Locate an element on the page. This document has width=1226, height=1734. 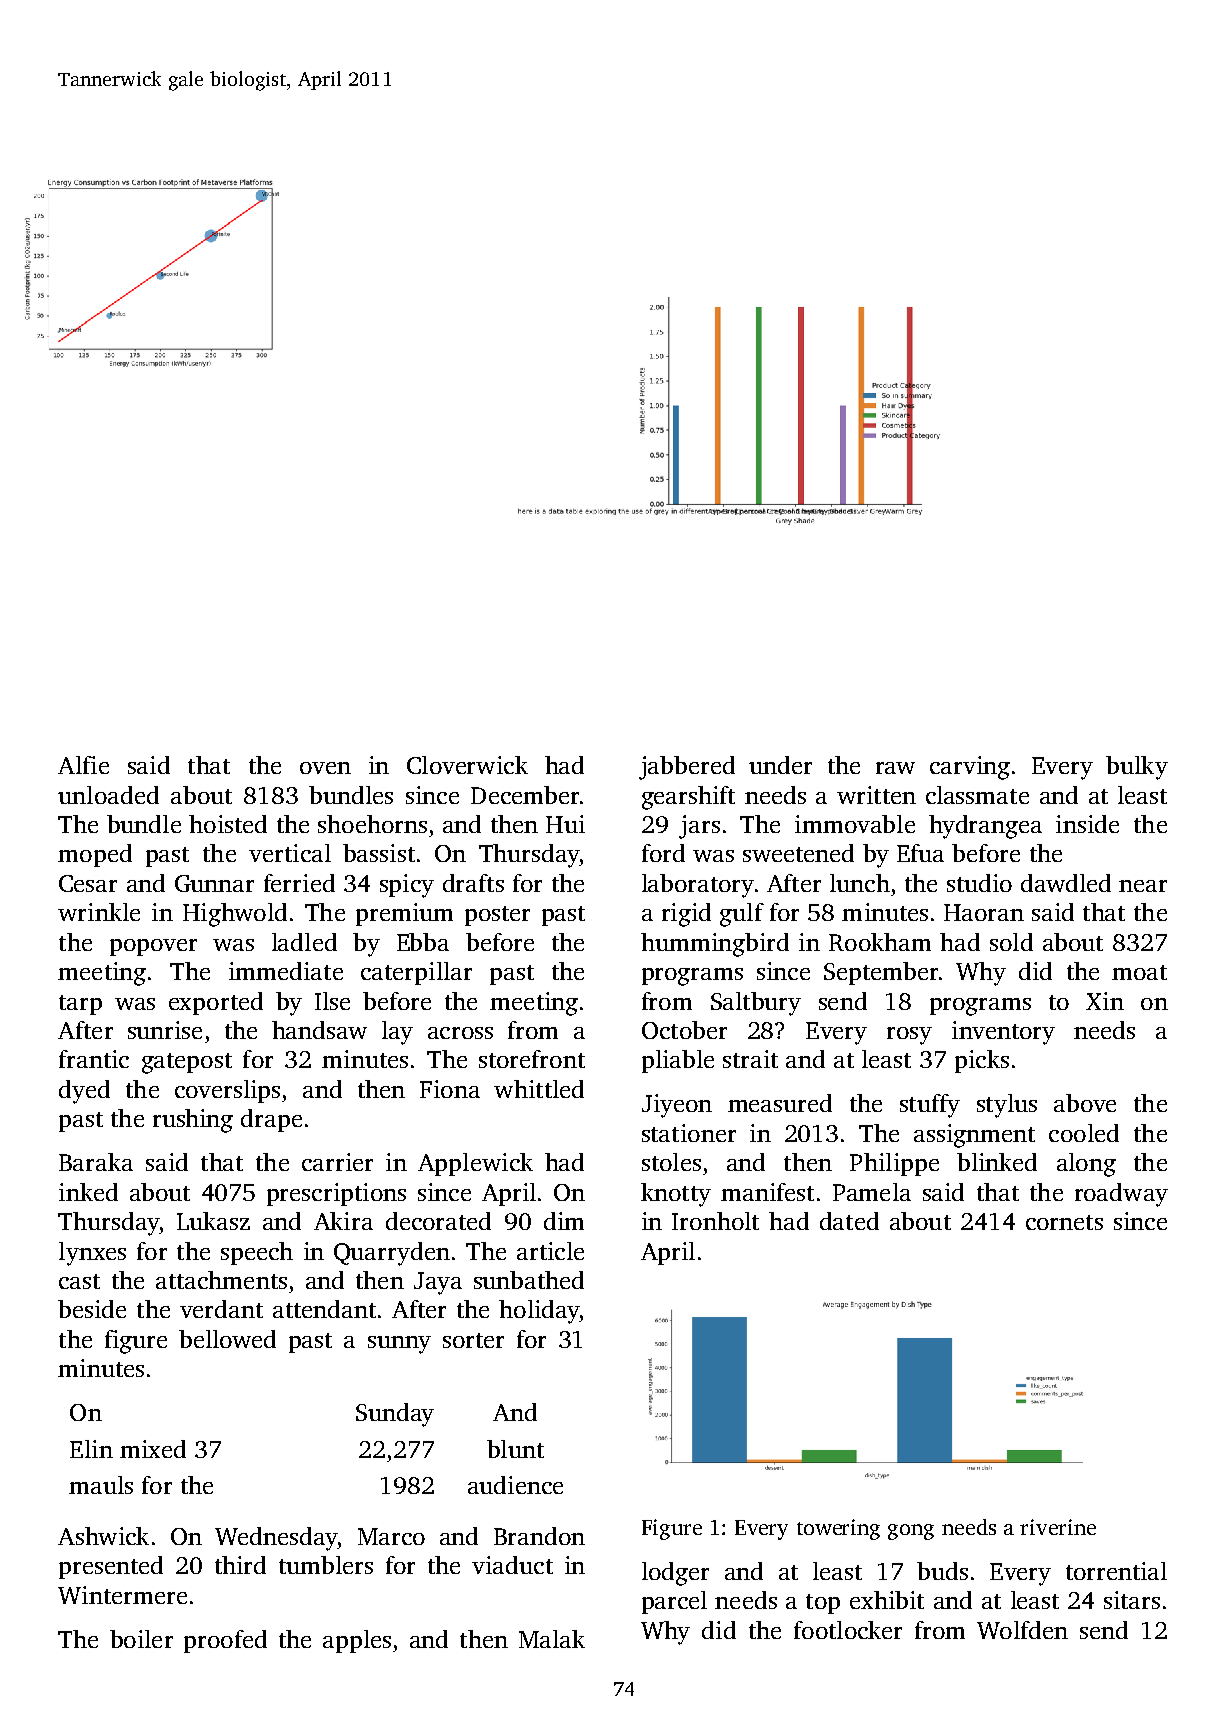
drafts is located at coordinates (473, 883).
